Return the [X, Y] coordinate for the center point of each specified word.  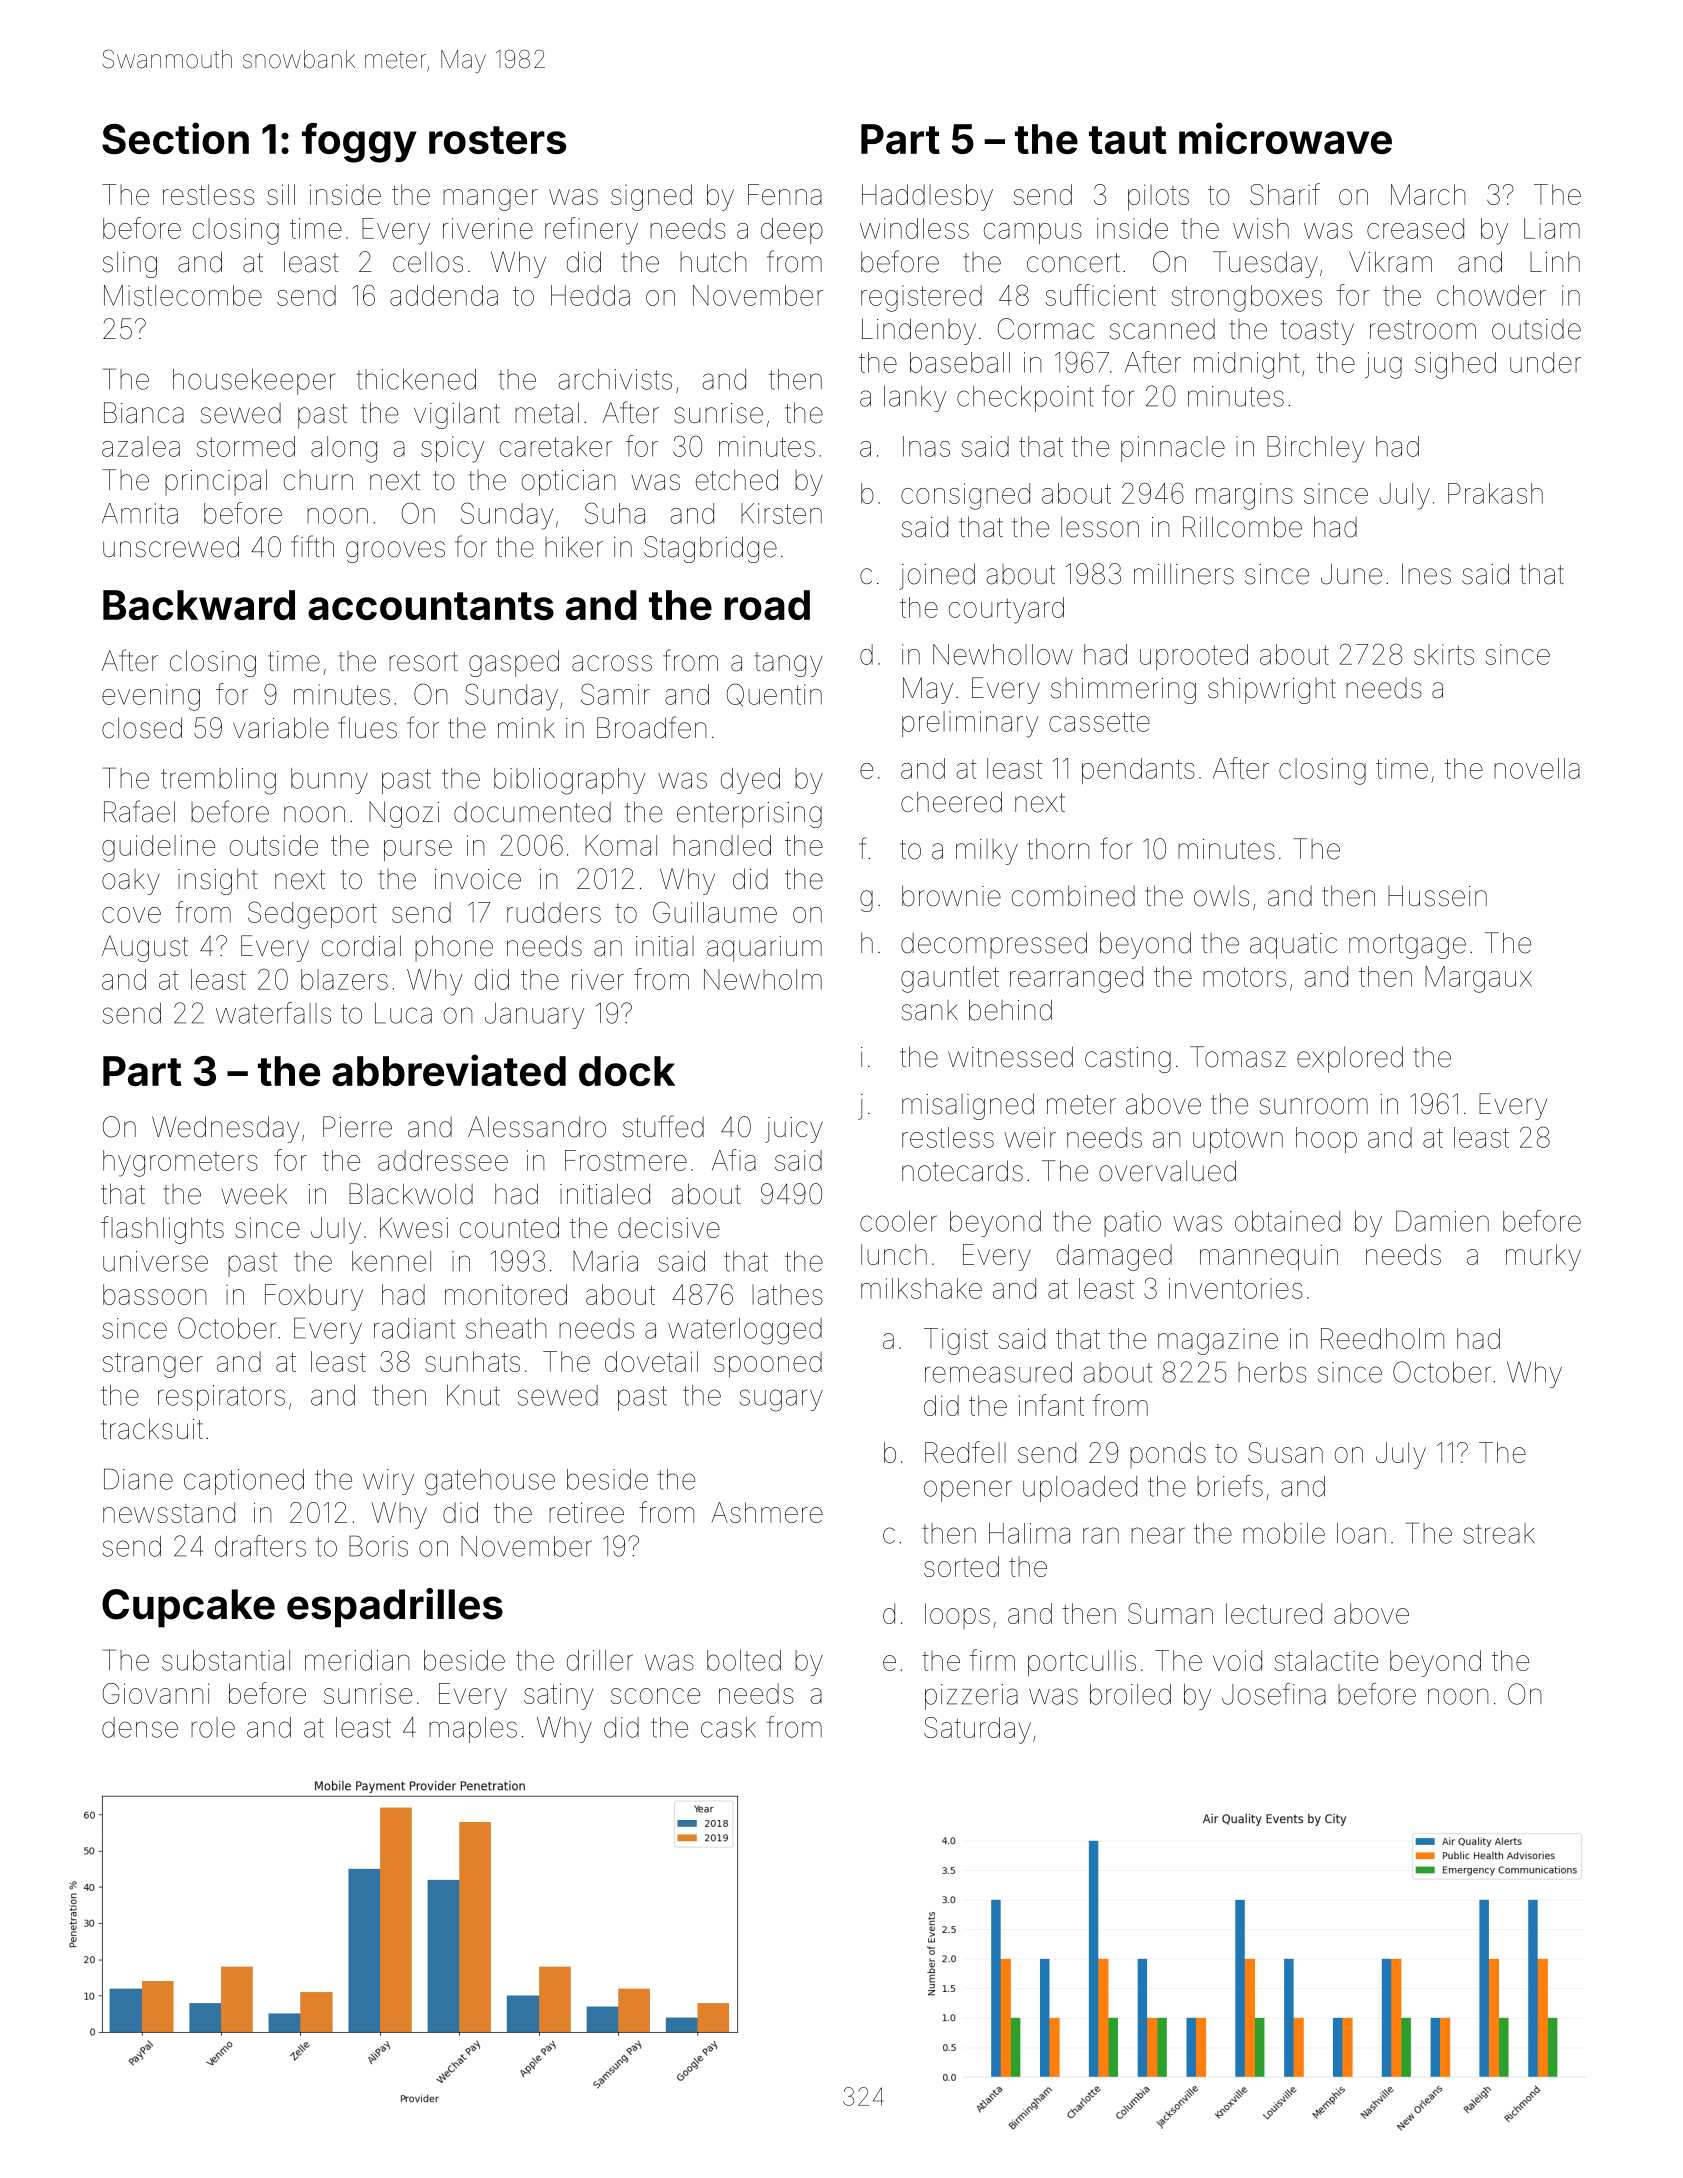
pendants [1138, 771]
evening [151, 697]
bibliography [569, 781]
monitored [506, 1294]
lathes [787, 1294]
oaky [131, 882]
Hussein [1437, 896]
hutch [713, 261]
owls [1221, 896]
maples [473, 1730]
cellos [428, 262]
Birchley [1316, 449]
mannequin [1269, 1257]
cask [728, 1727]
